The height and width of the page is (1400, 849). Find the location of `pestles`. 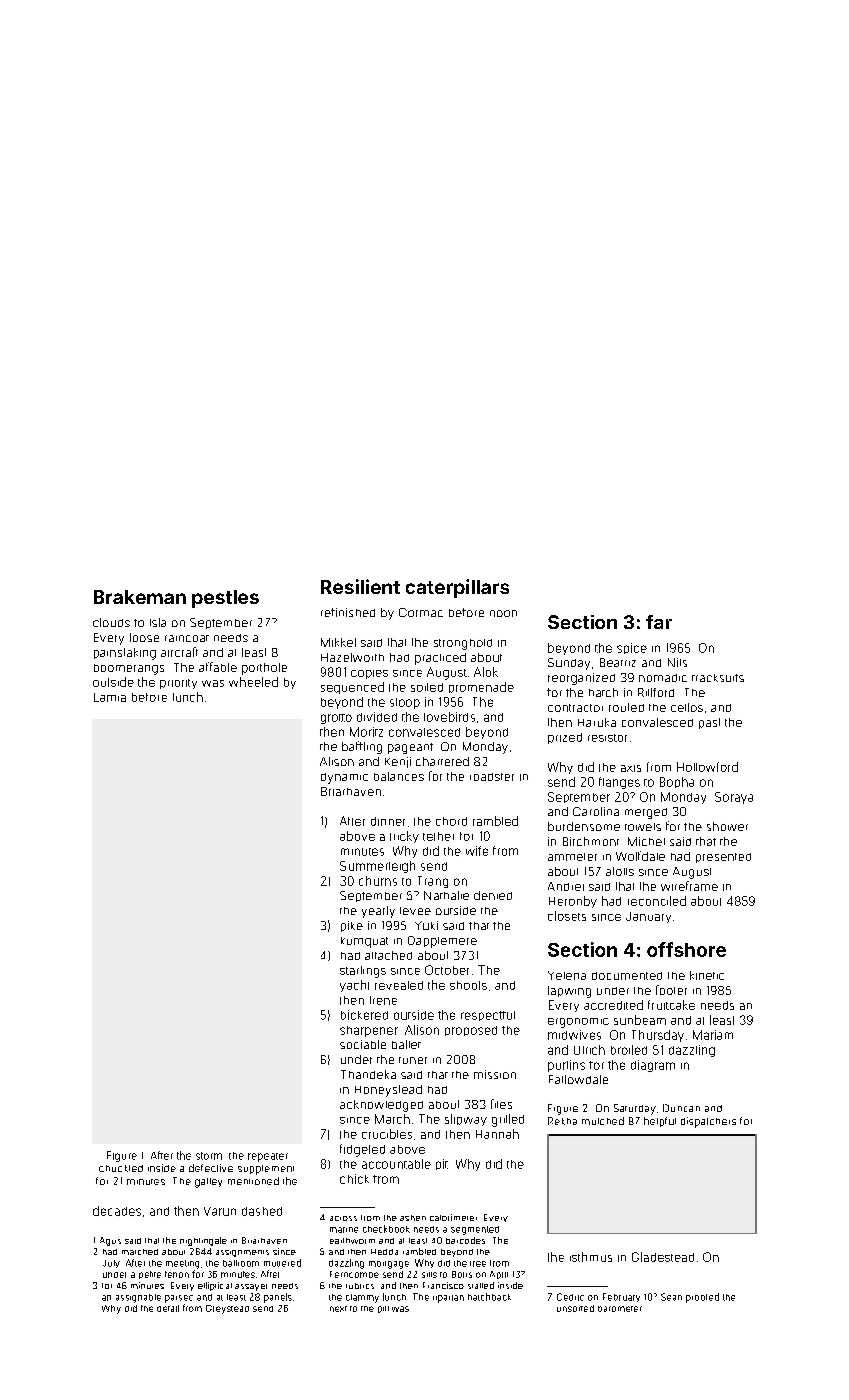

pestles is located at coordinates (225, 599).
